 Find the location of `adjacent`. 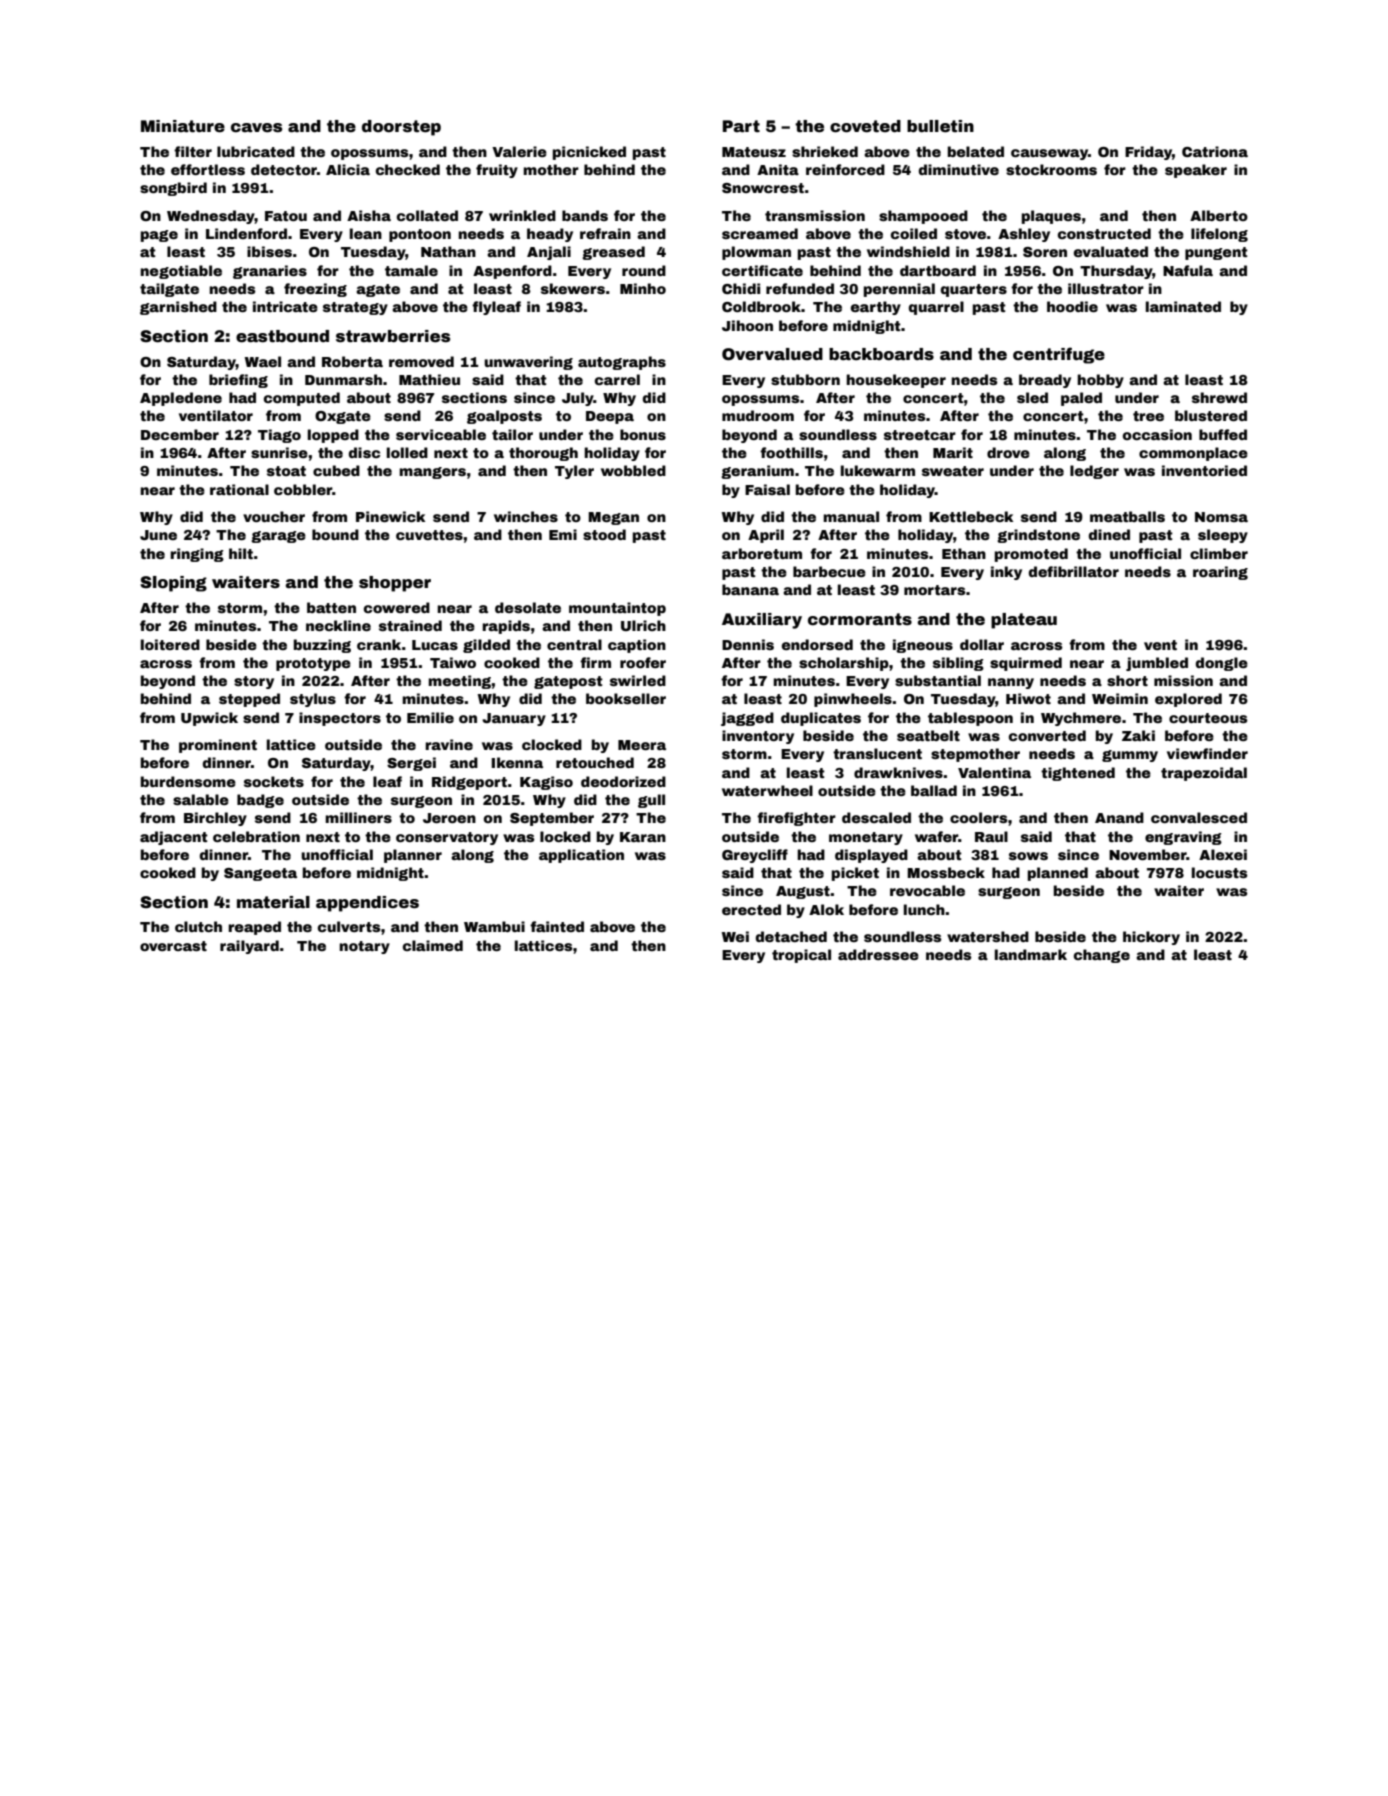

adjacent is located at coordinates (174, 838).
